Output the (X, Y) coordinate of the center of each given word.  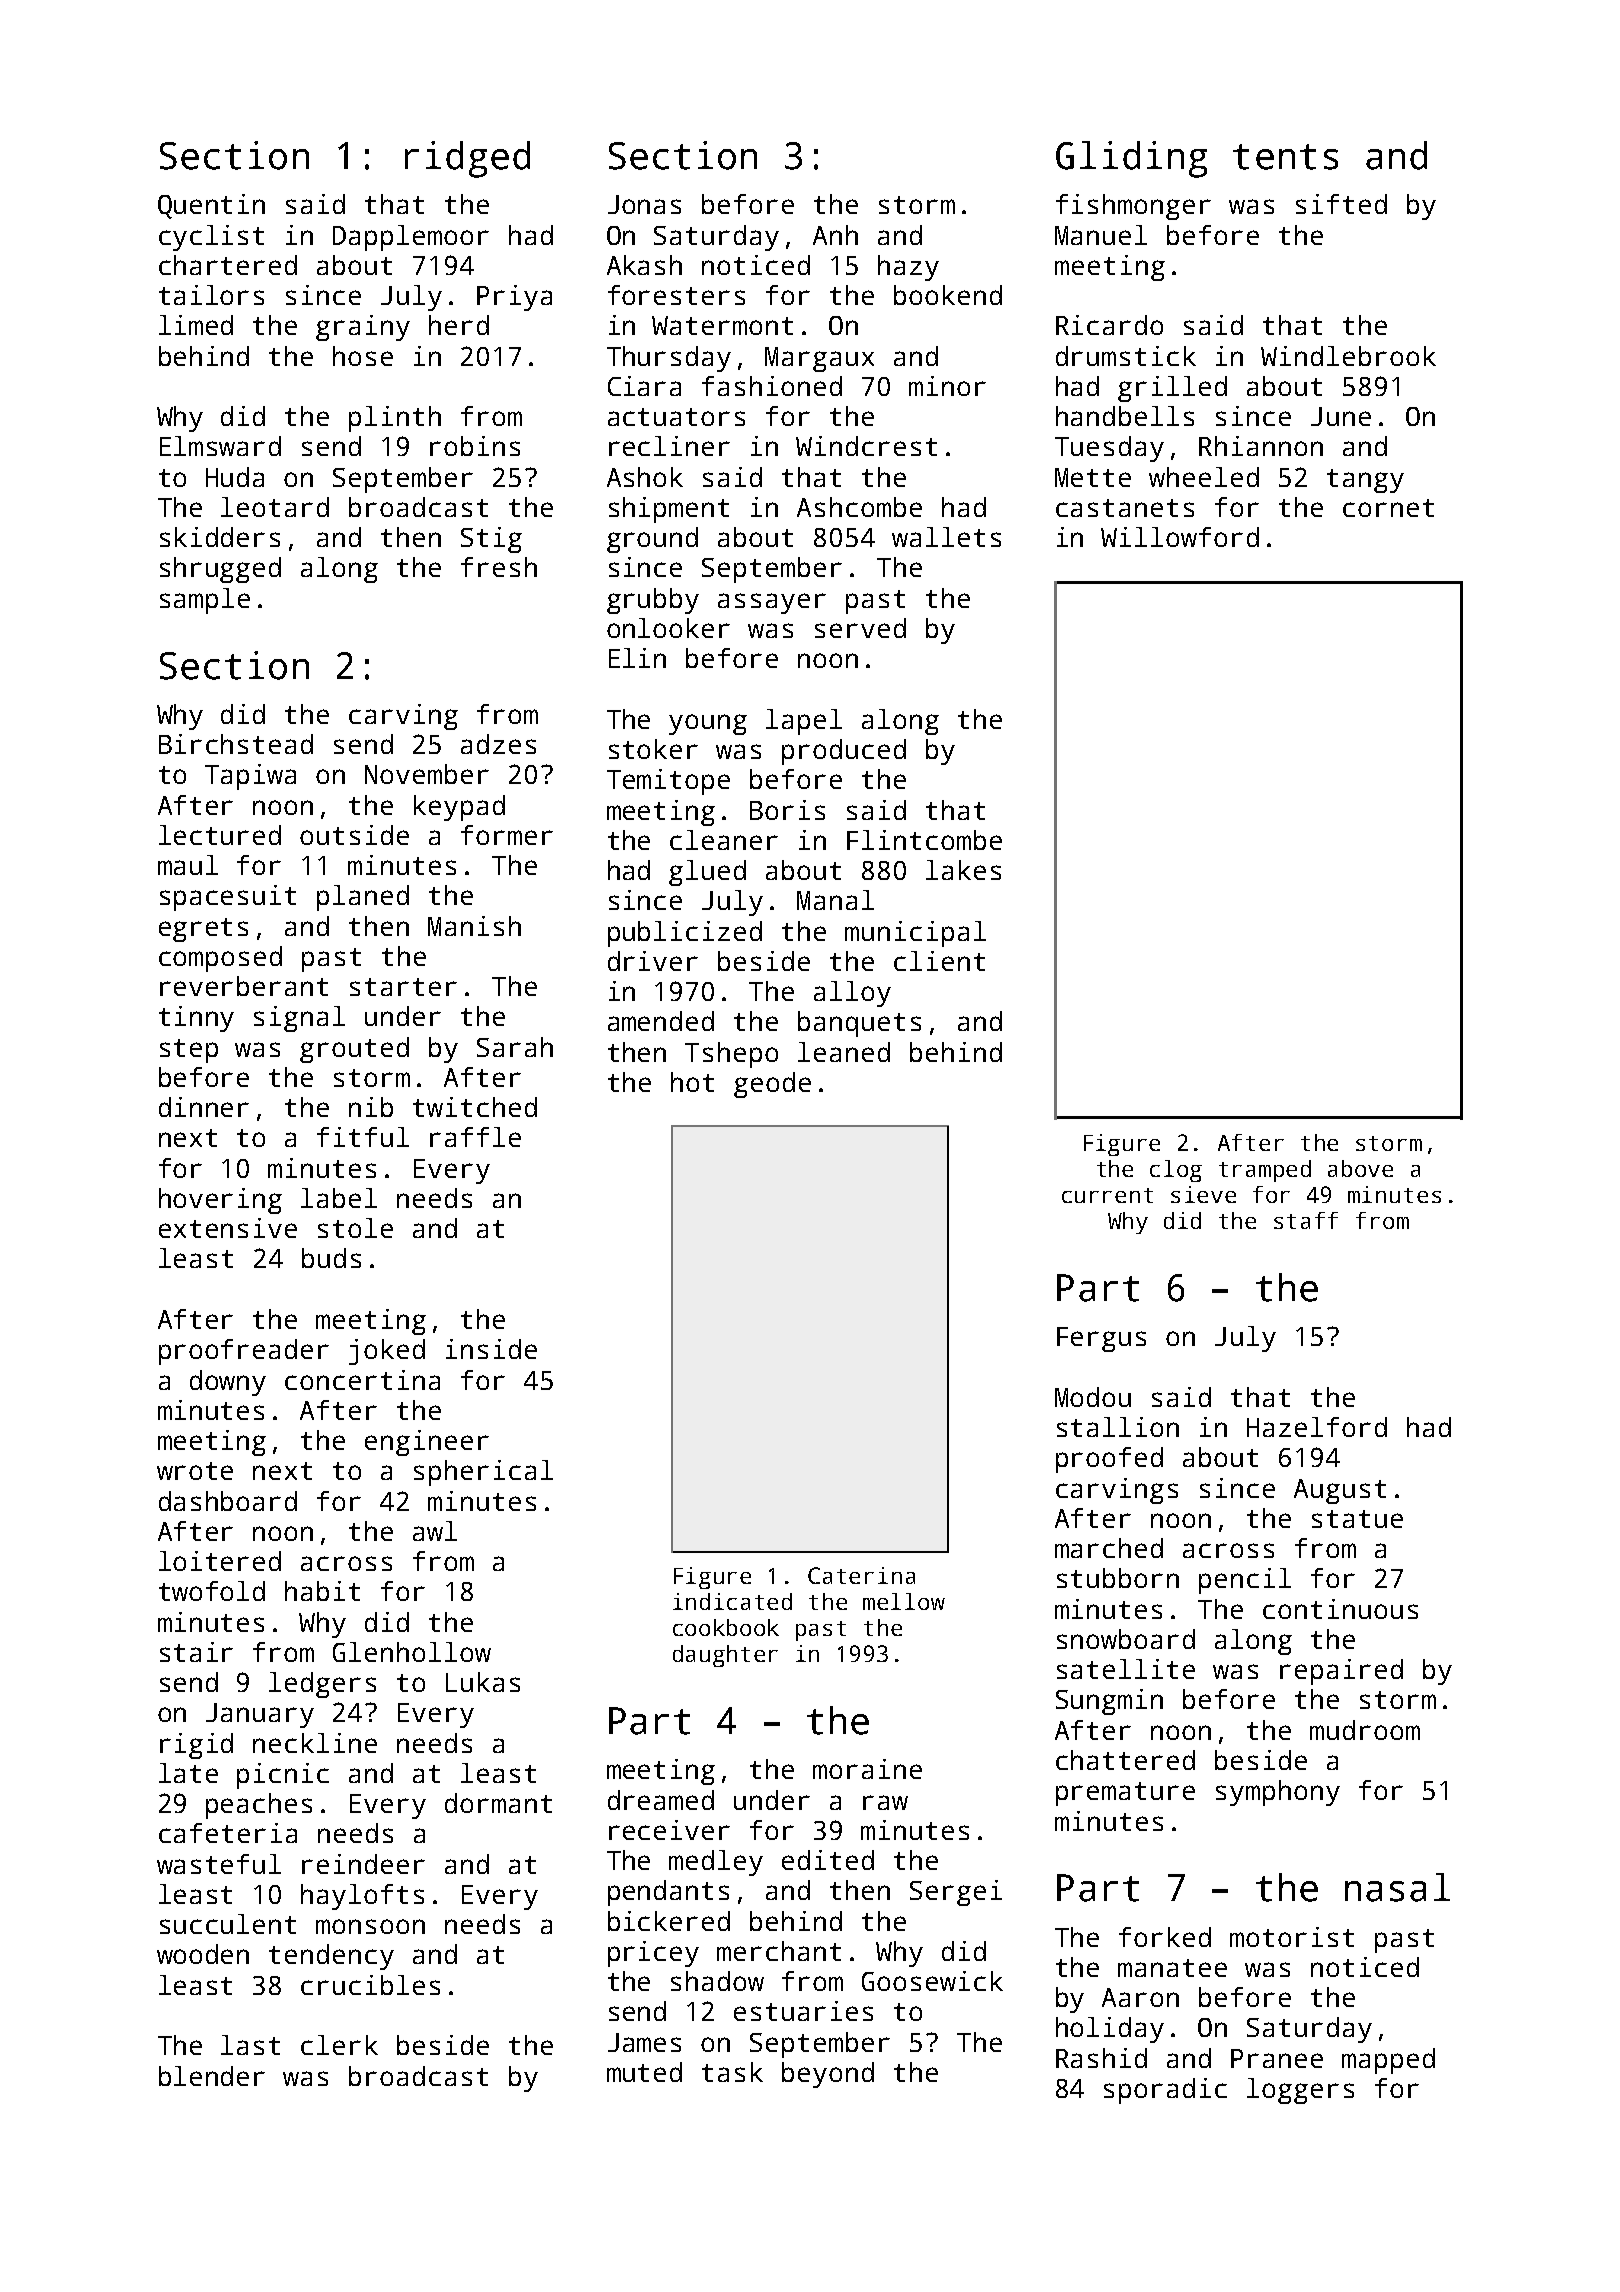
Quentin (211, 206)
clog (1176, 1171)
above (1360, 1168)
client (939, 961)
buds (331, 1258)
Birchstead (236, 744)
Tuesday (1109, 449)
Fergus (1101, 1339)
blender (212, 2076)
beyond (828, 2075)
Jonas (644, 204)
